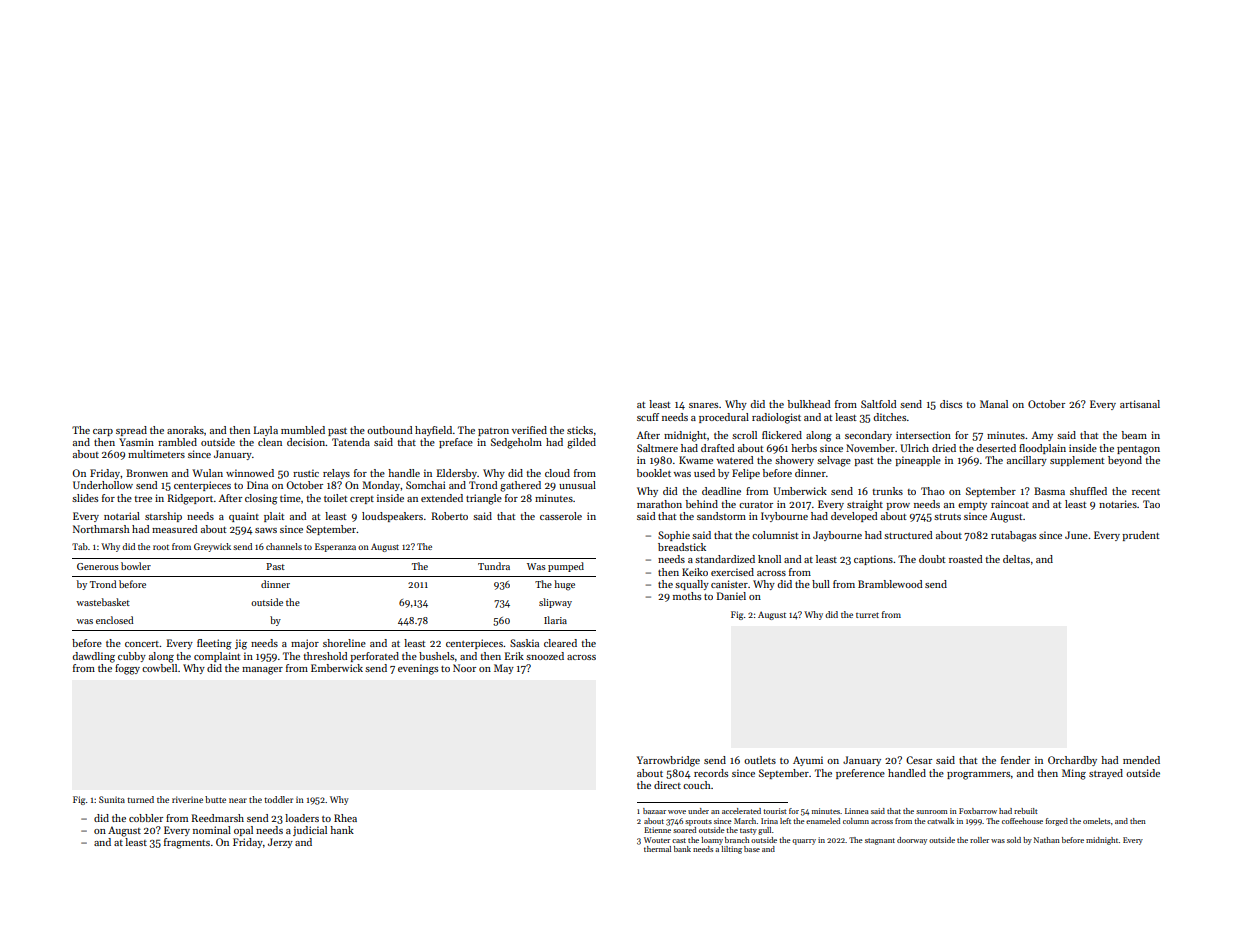 The height and width of the screenshot is (952, 1233). Describe the element at coordinates (101, 529) in the screenshot. I see `Northmarsh` at that location.
